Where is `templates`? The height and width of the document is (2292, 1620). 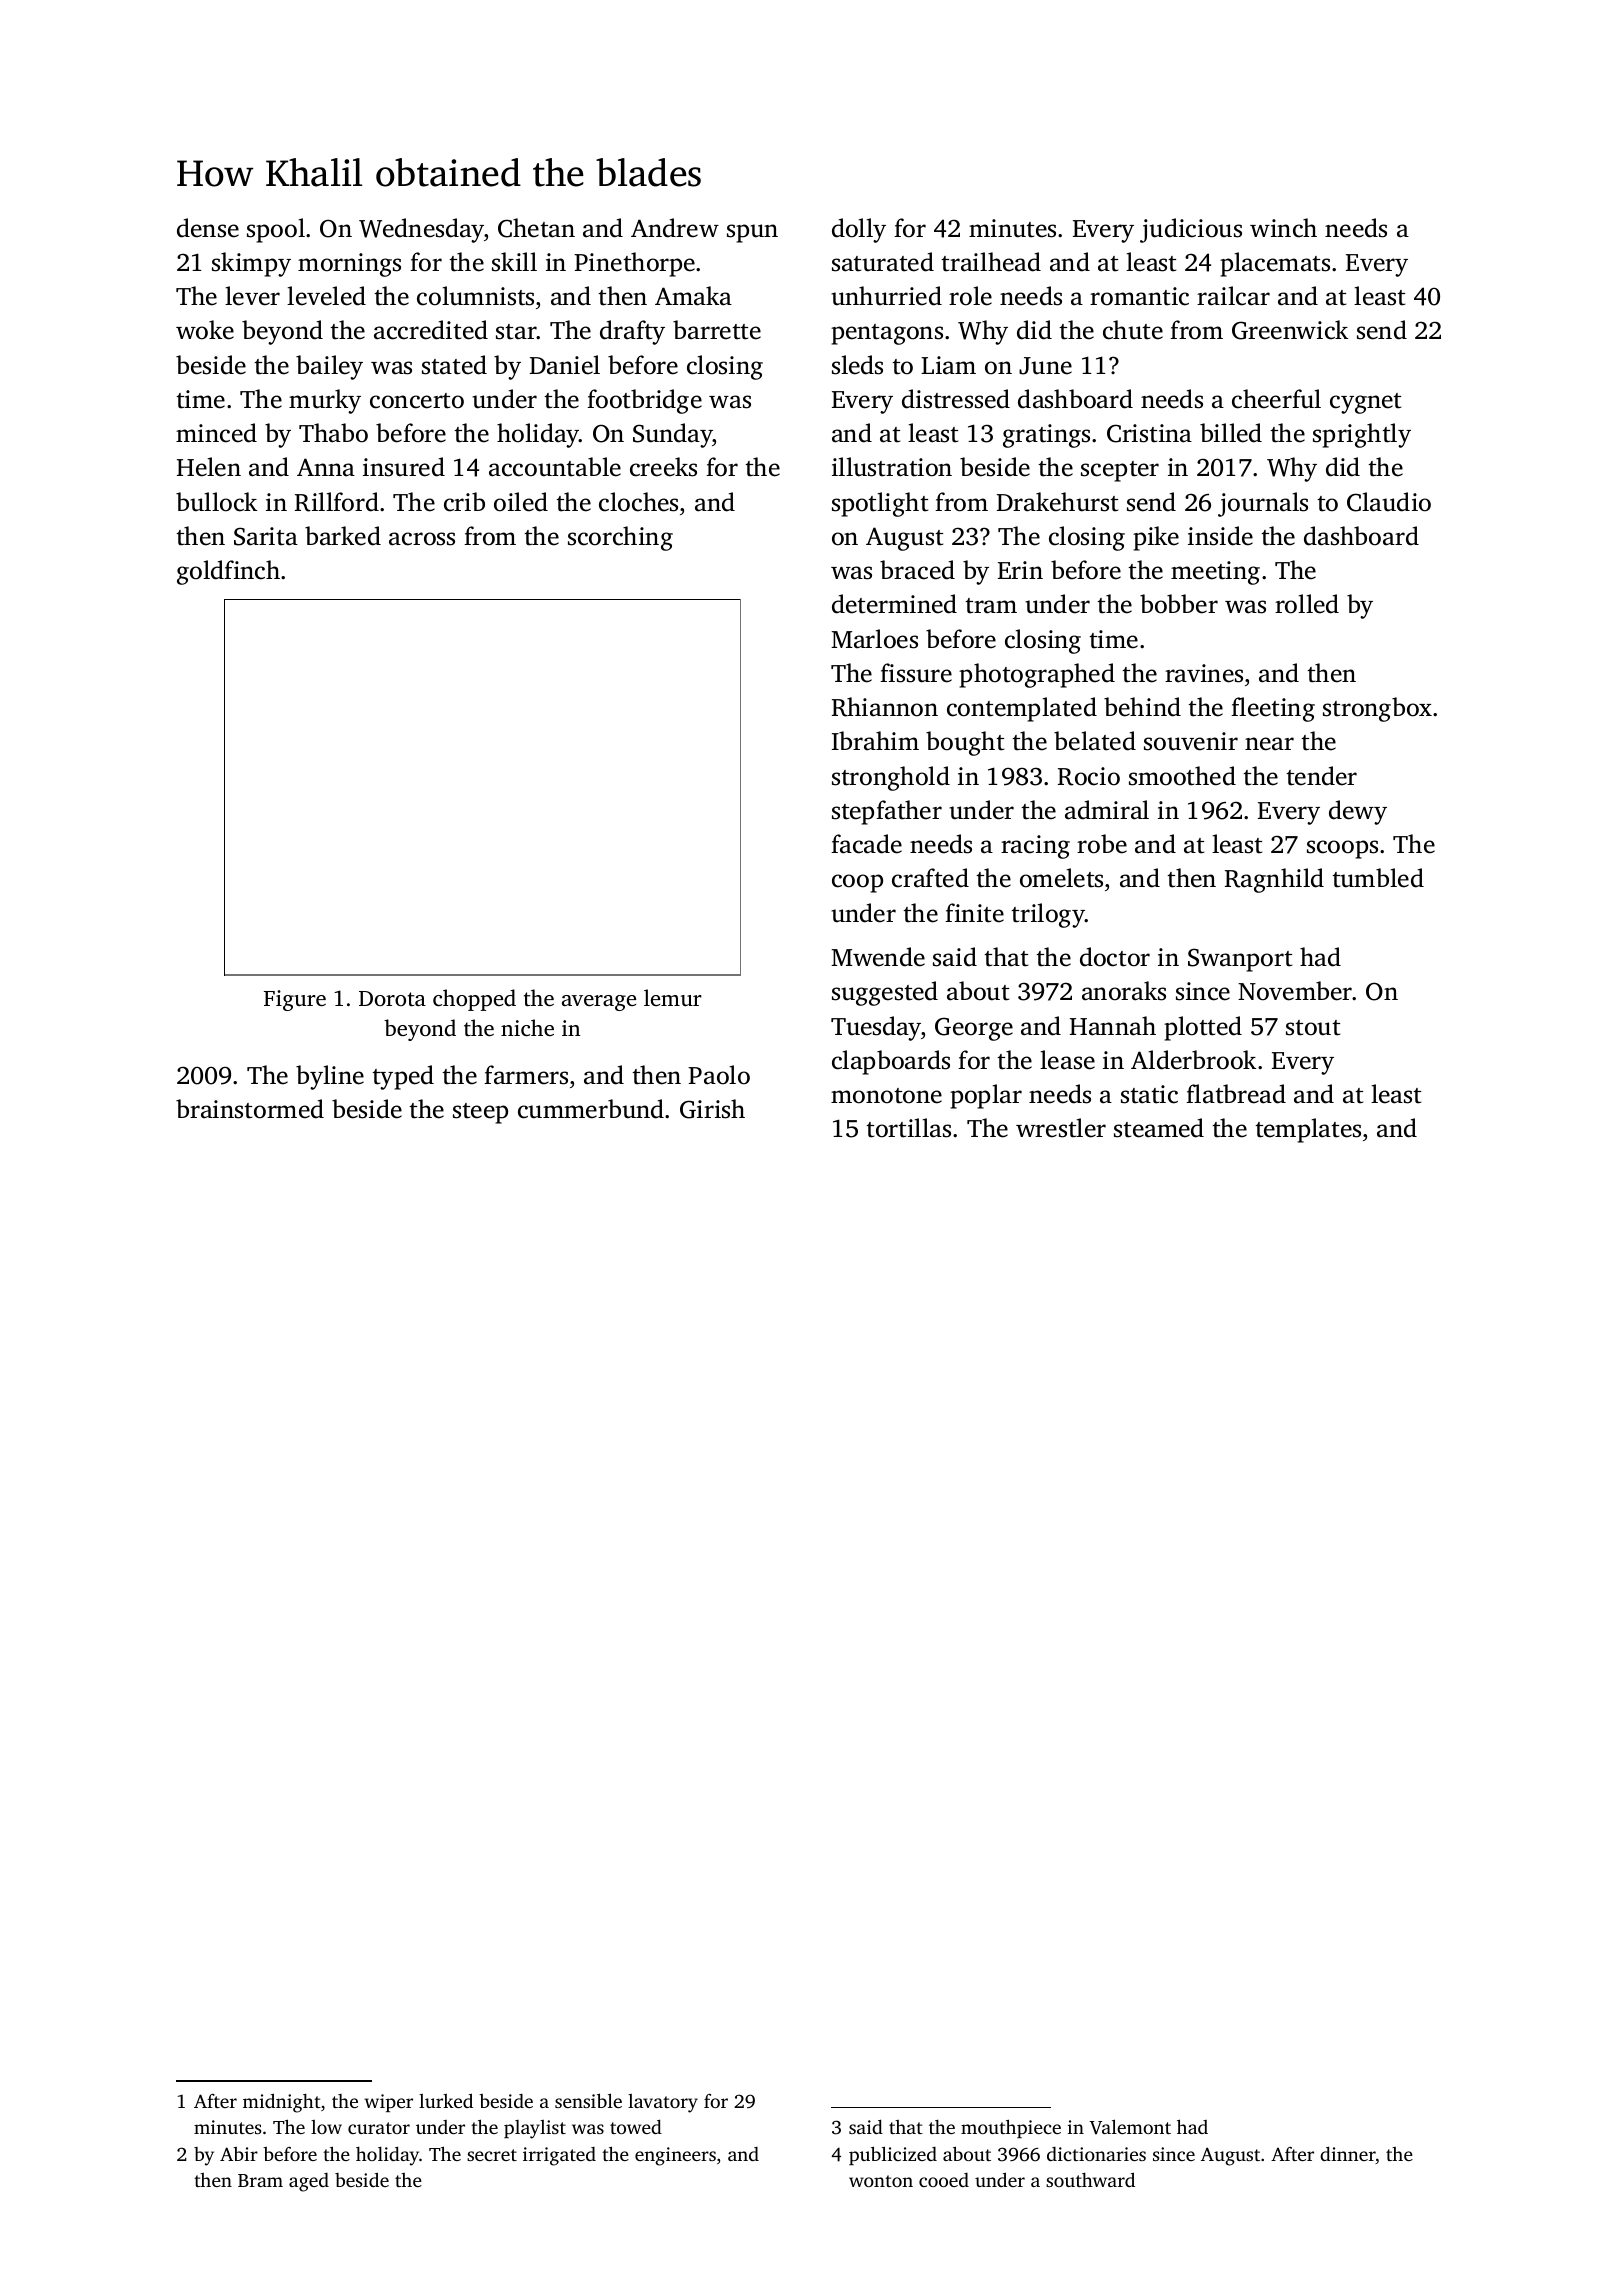
templates is located at coordinates (1308, 1130).
